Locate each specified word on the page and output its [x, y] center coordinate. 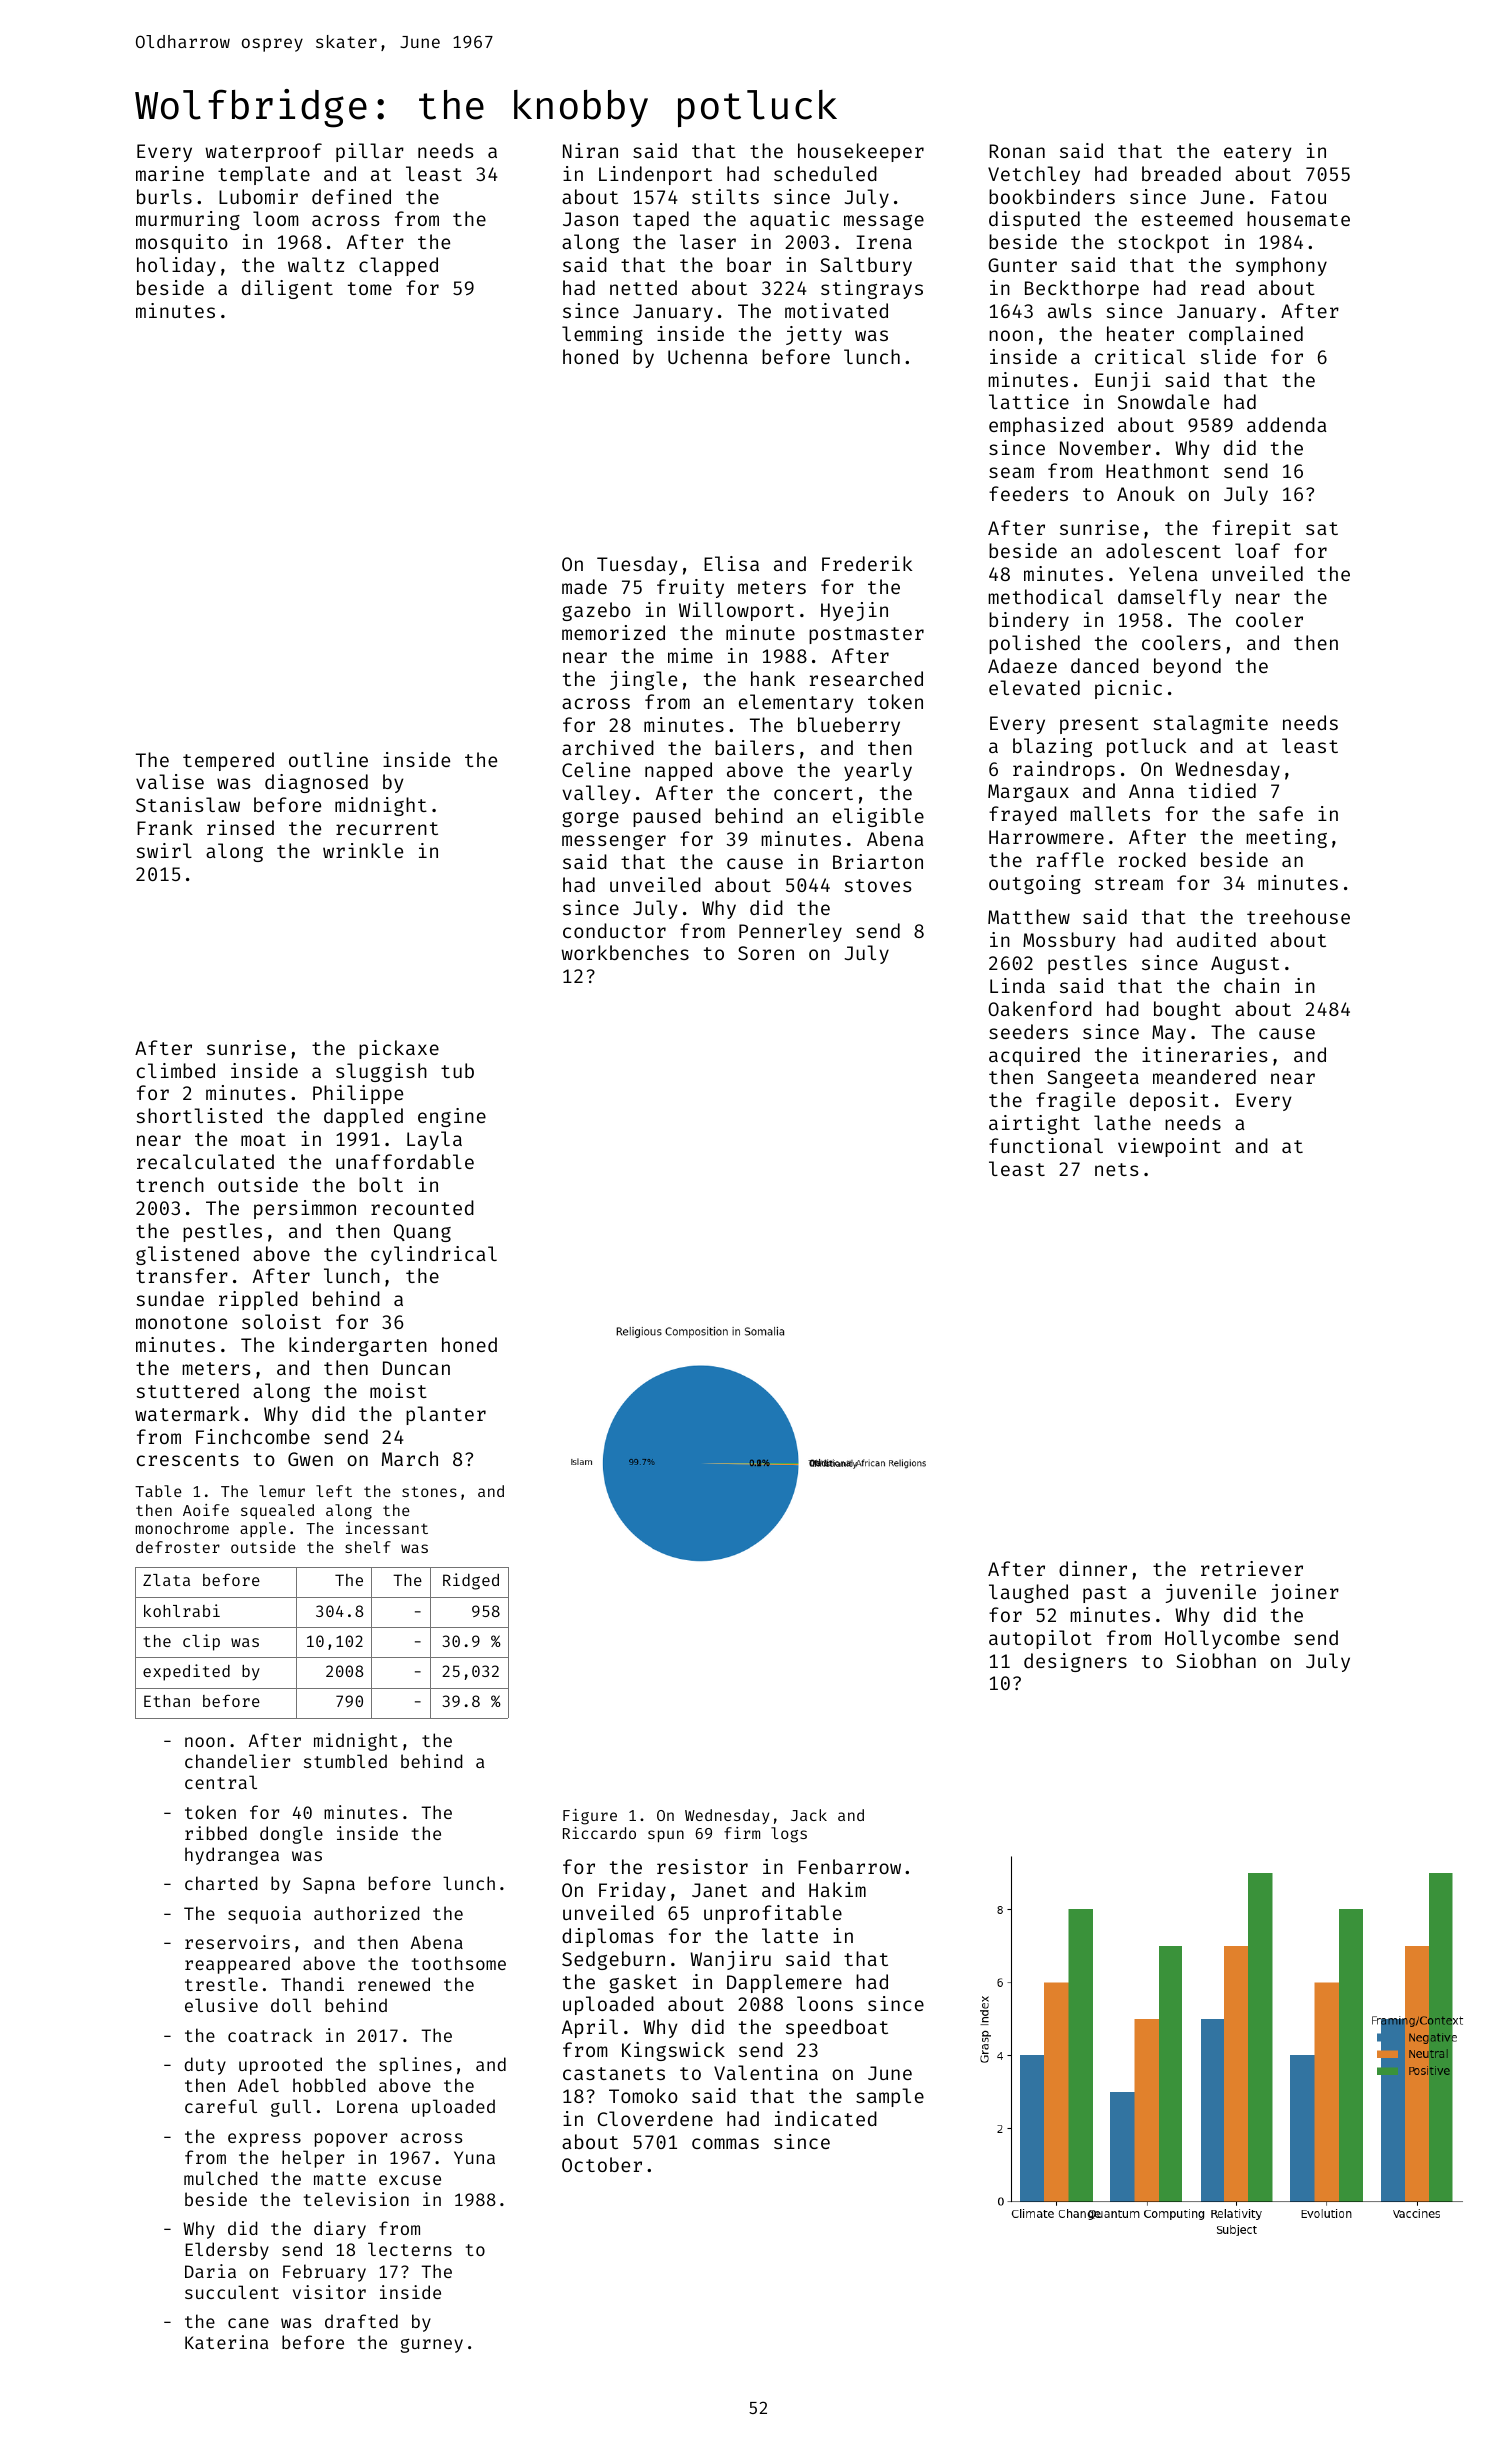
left [334, 1491]
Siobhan [1216, 1660]
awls [1070, 310]
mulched [221, 2178]
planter [446, 1415]
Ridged [471, 1581]
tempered [228, 761]
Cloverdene [655, 2118]
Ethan [167, 1701]
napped [678, 771]
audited [1216, 939]
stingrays [872, 289]
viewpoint [1169, 1147]
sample [890, 2097]
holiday [176, 266]
